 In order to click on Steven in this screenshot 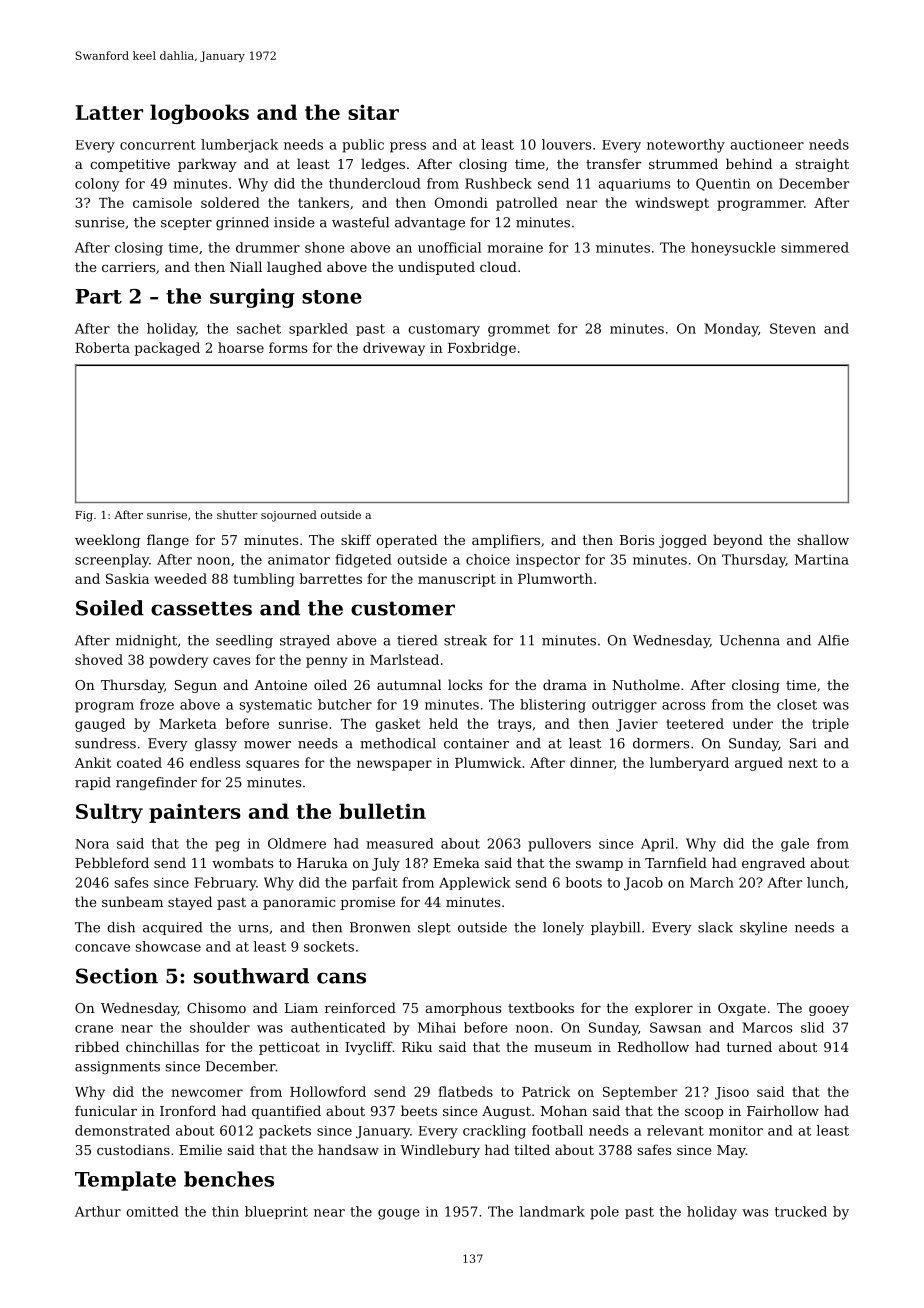, I will do `click(793, 328)`.
